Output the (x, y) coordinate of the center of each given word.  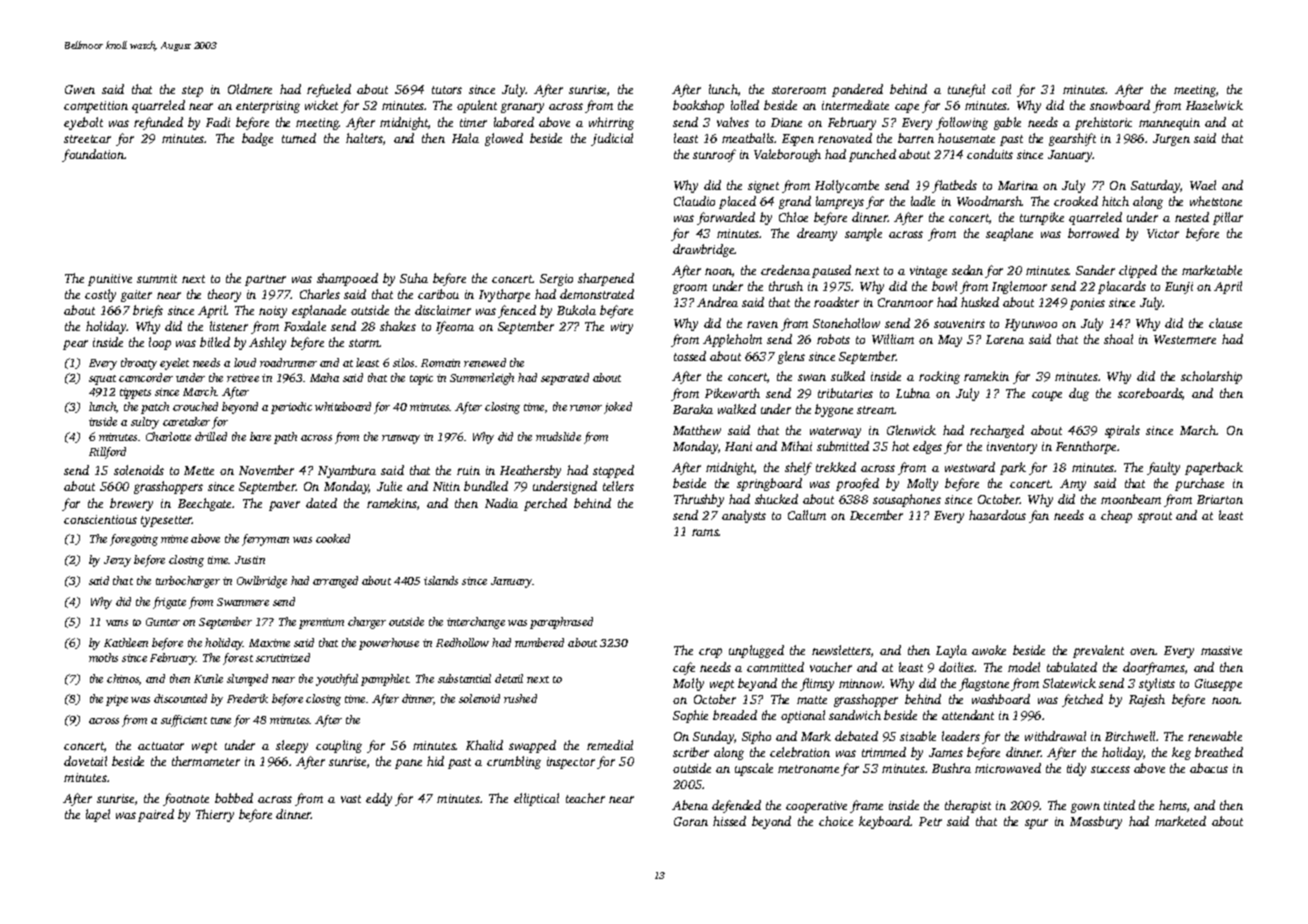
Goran (691, 821)
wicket (321, 105)
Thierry (215, 815)
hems (1173, 805)
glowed (504, 139)
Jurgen (1171, 140)
